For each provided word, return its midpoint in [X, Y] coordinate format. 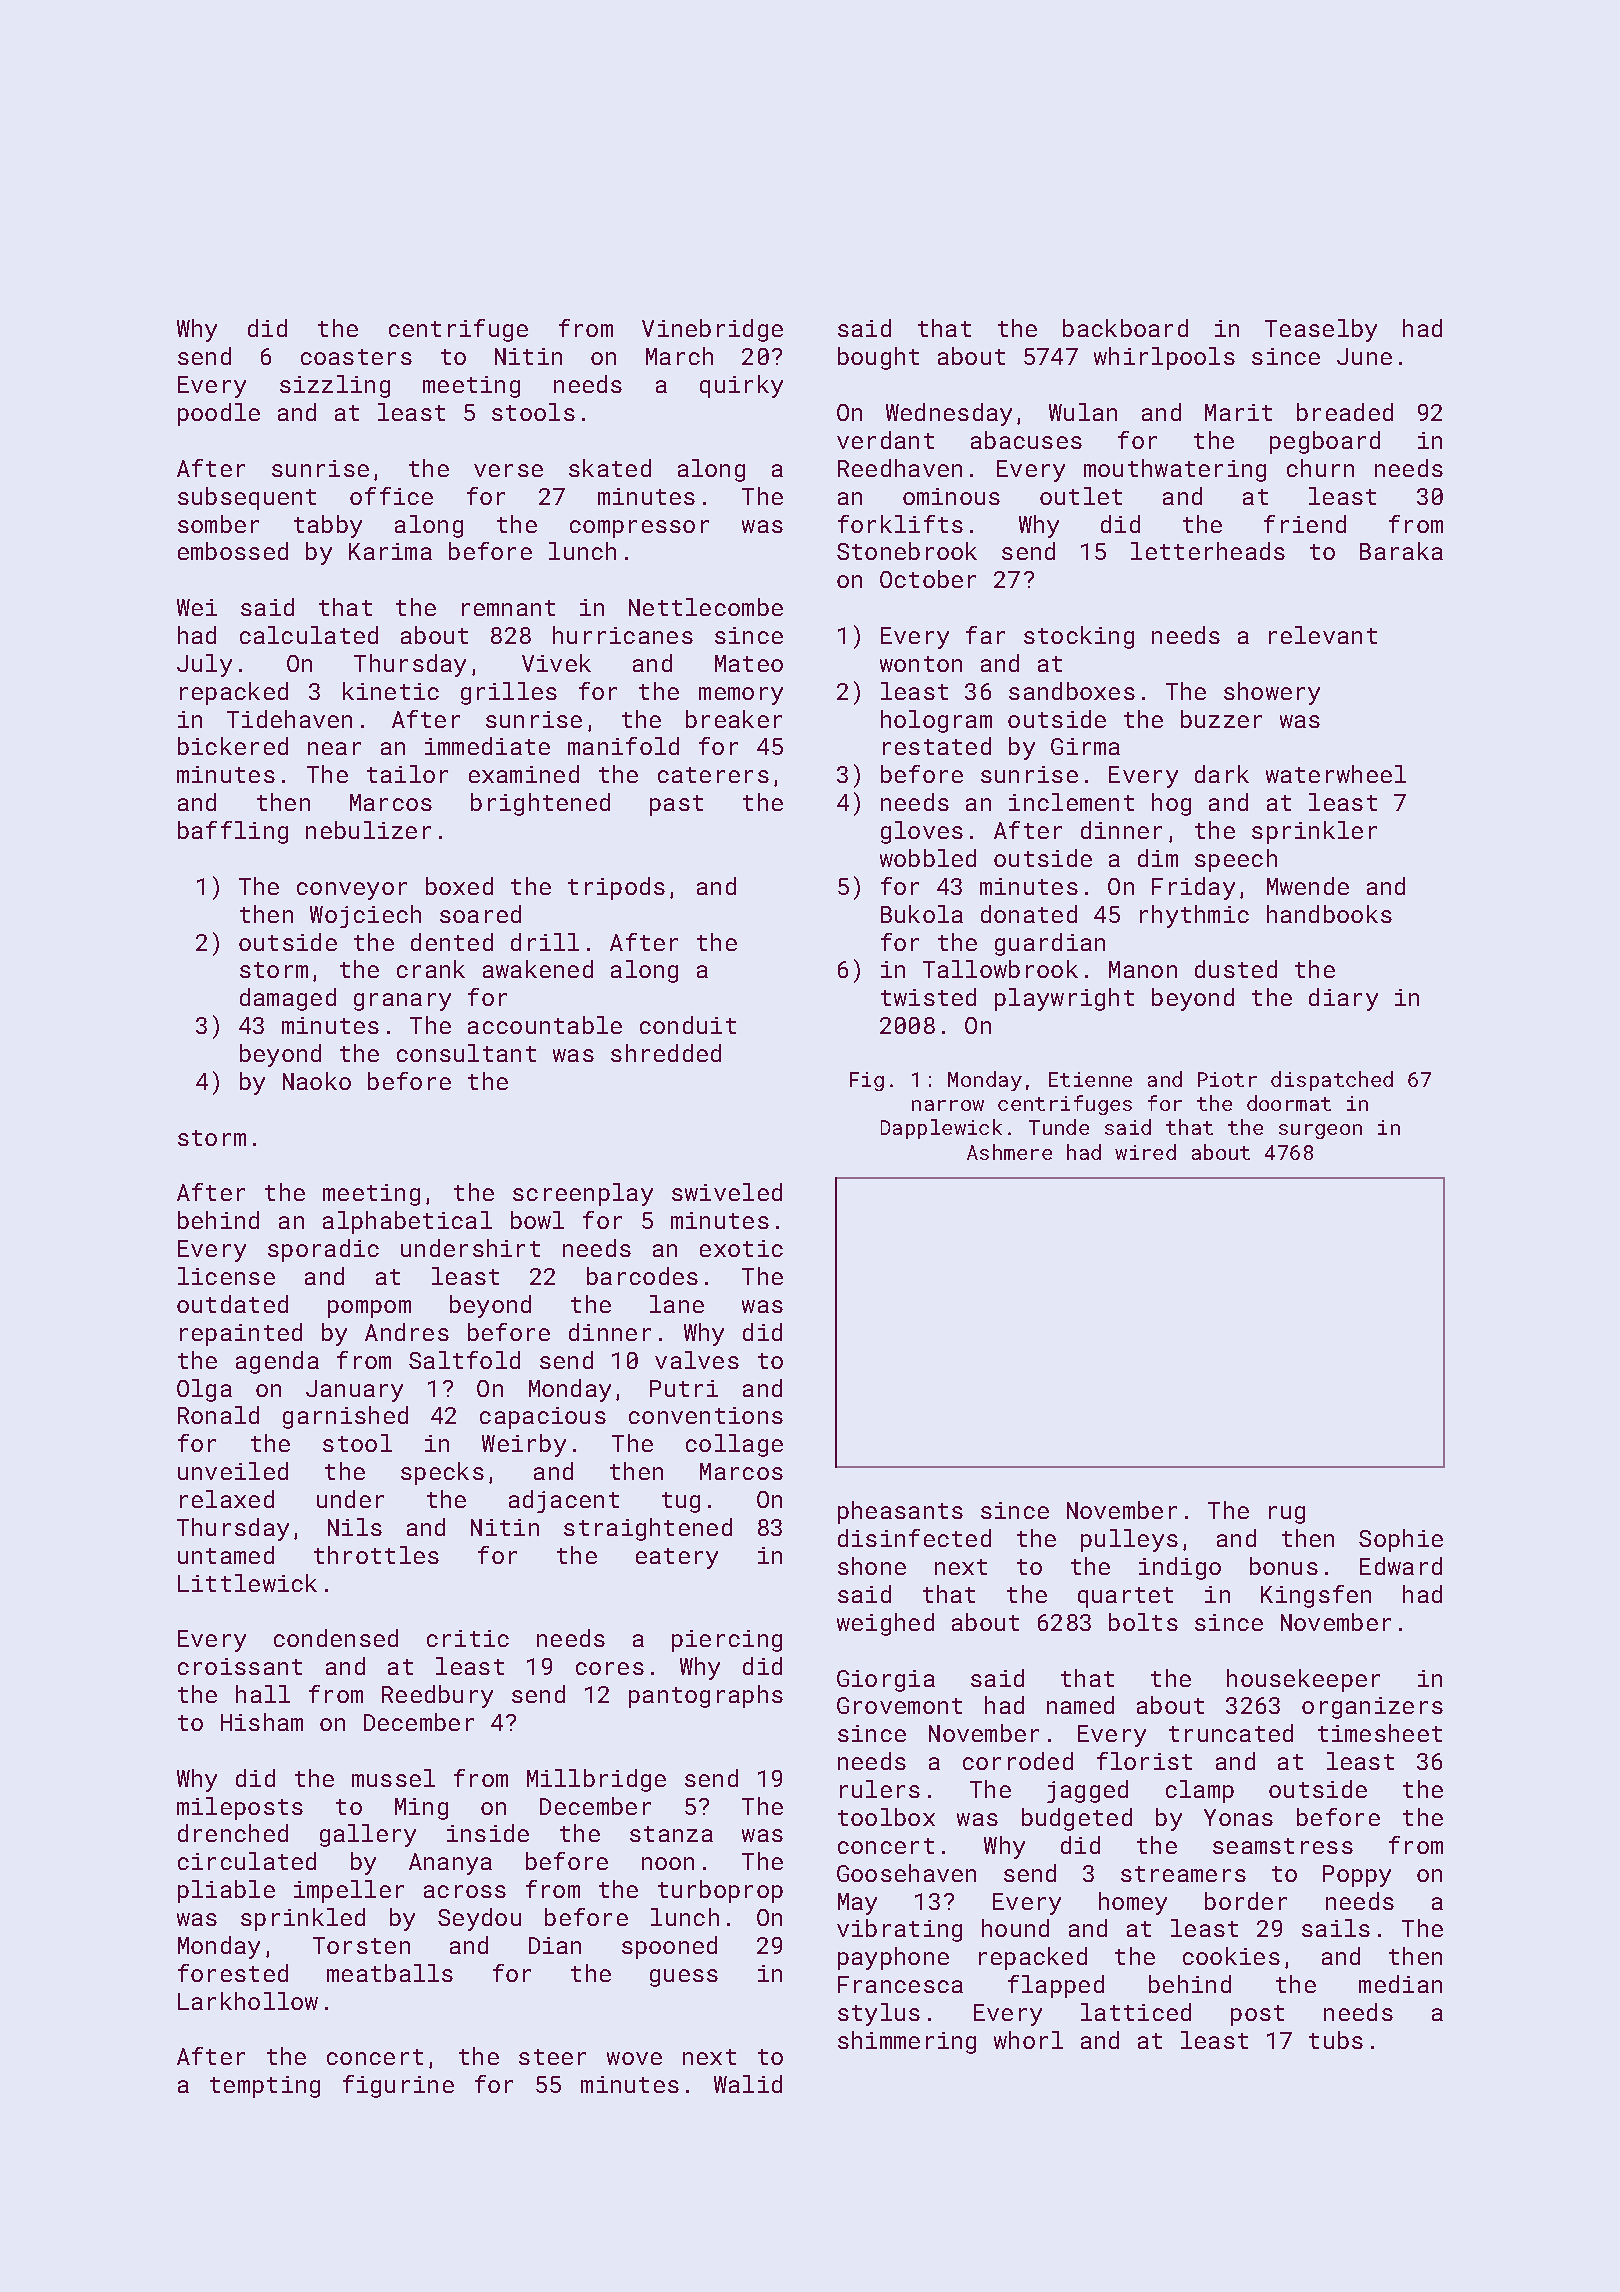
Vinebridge [712, 330]
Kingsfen [1316, 1596]
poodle [219, 414]
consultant [466, 1053]
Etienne [1090, 1079]
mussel [393, 1778]
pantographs [706, 1696]
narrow [948, 1105]
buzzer [1221, 719]
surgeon [1320, 1131]
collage [734, 1445]
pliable [226, 1891]
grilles [509, 693]
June [1364, 356]
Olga [204, 1390]
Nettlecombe [706, 607]
